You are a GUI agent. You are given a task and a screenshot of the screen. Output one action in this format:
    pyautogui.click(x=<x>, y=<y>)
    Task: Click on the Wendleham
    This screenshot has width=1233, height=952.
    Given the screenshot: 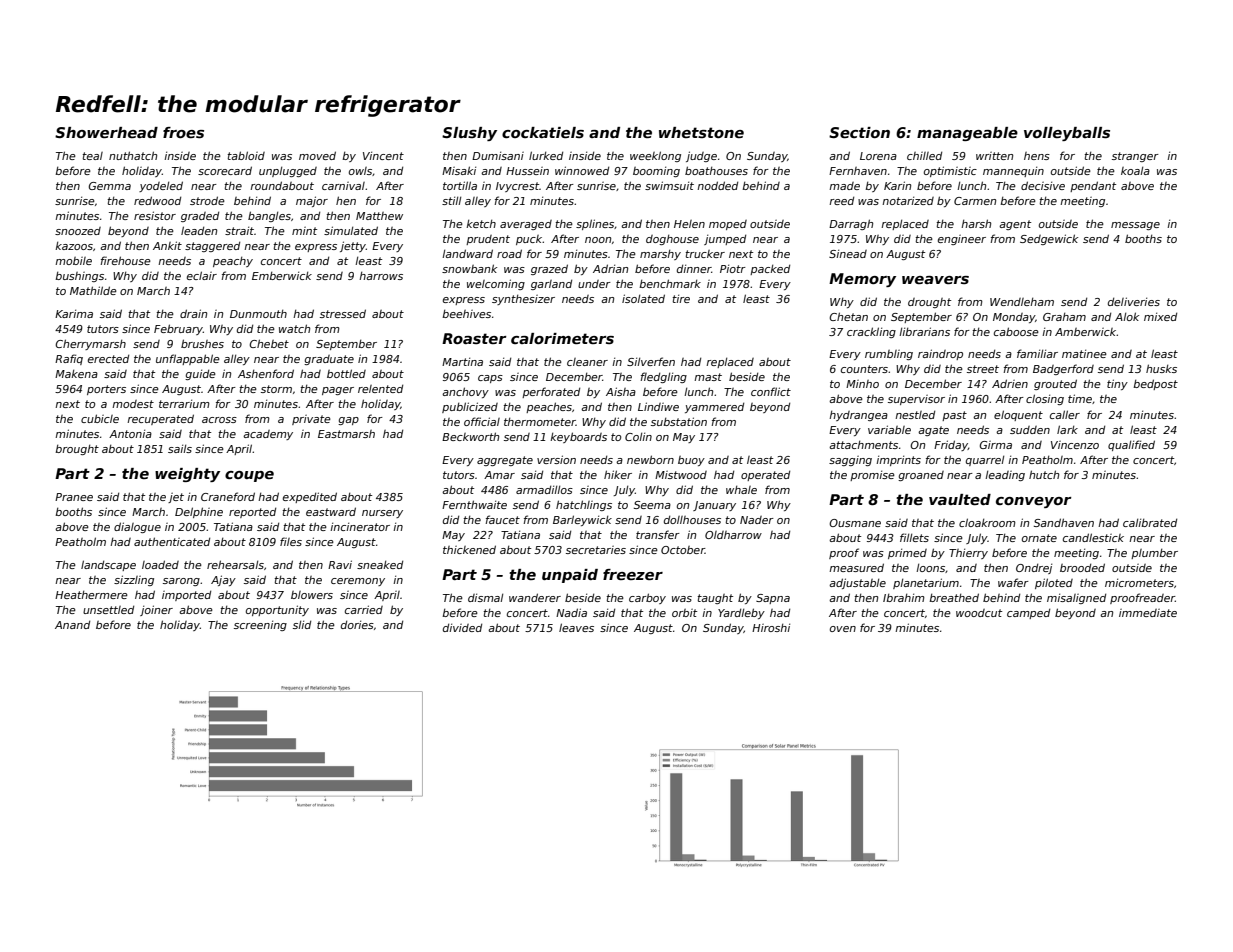 What is the action you would take?
    pyautogui.click(x=1022, y=301)
